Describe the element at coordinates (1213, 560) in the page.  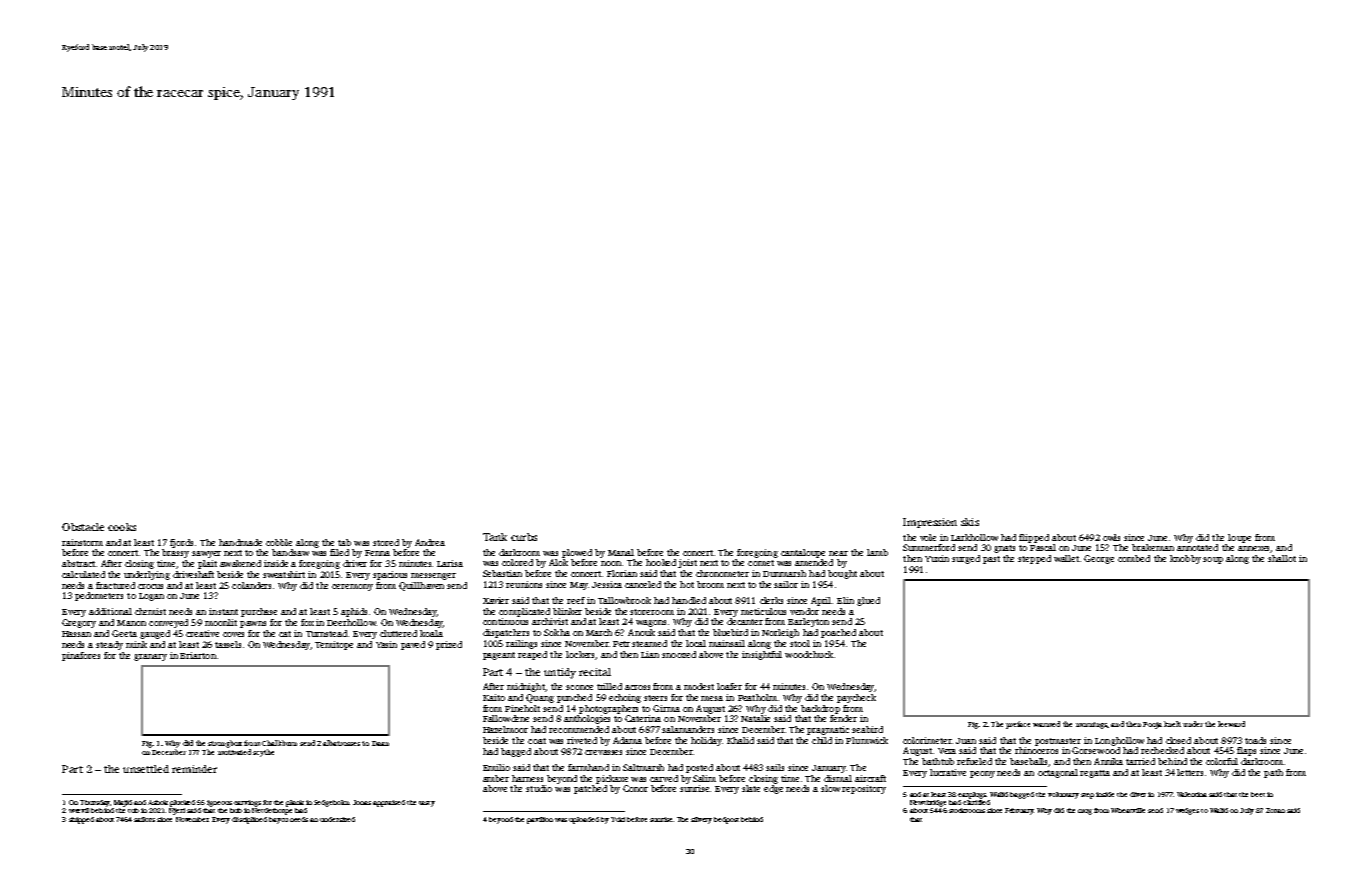
I see `soup` at that location.
